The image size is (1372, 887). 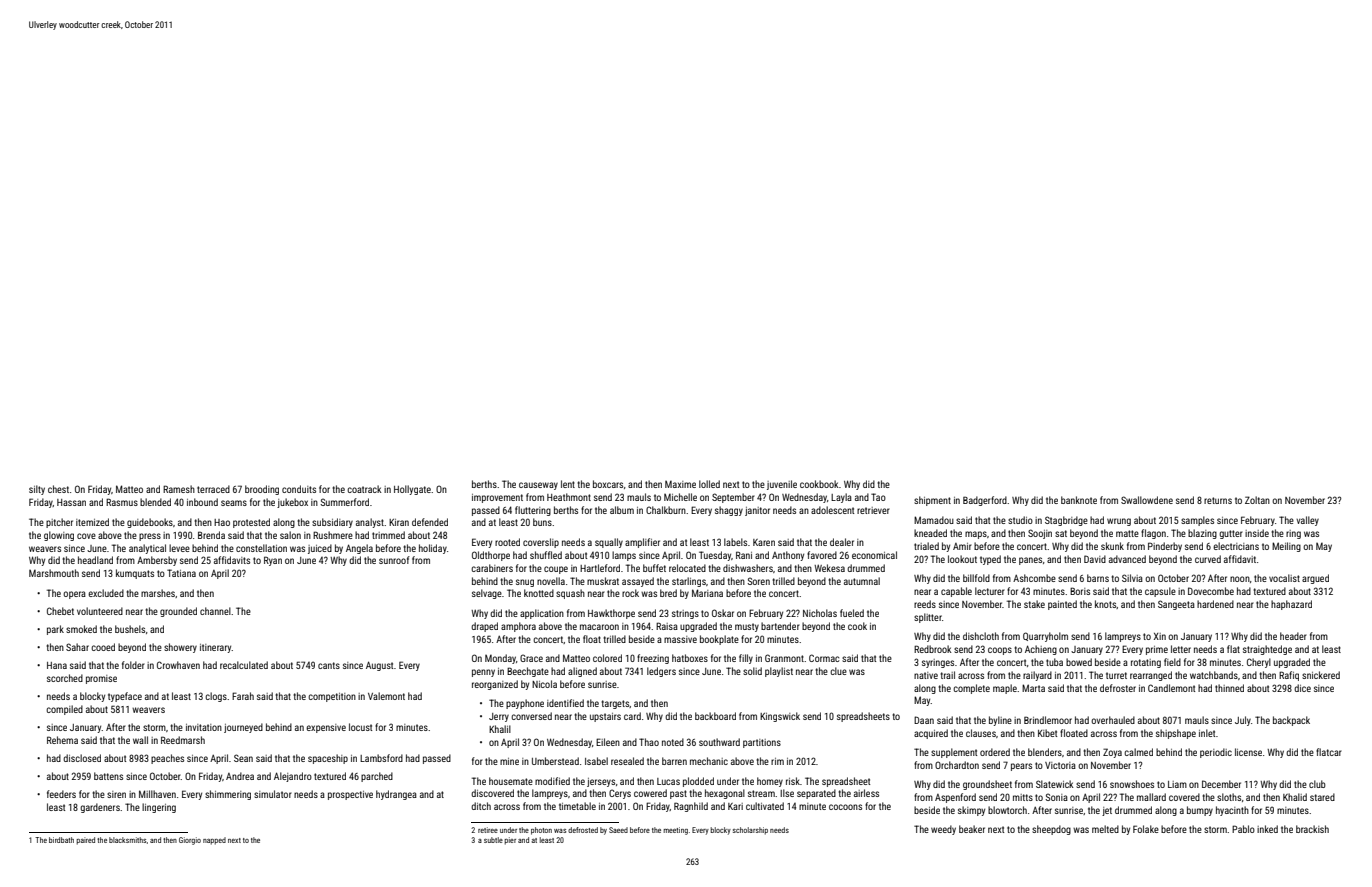 What do you see at coordinates (632, 716) in the page?
I see `card` at bounding box center [632, 716].
